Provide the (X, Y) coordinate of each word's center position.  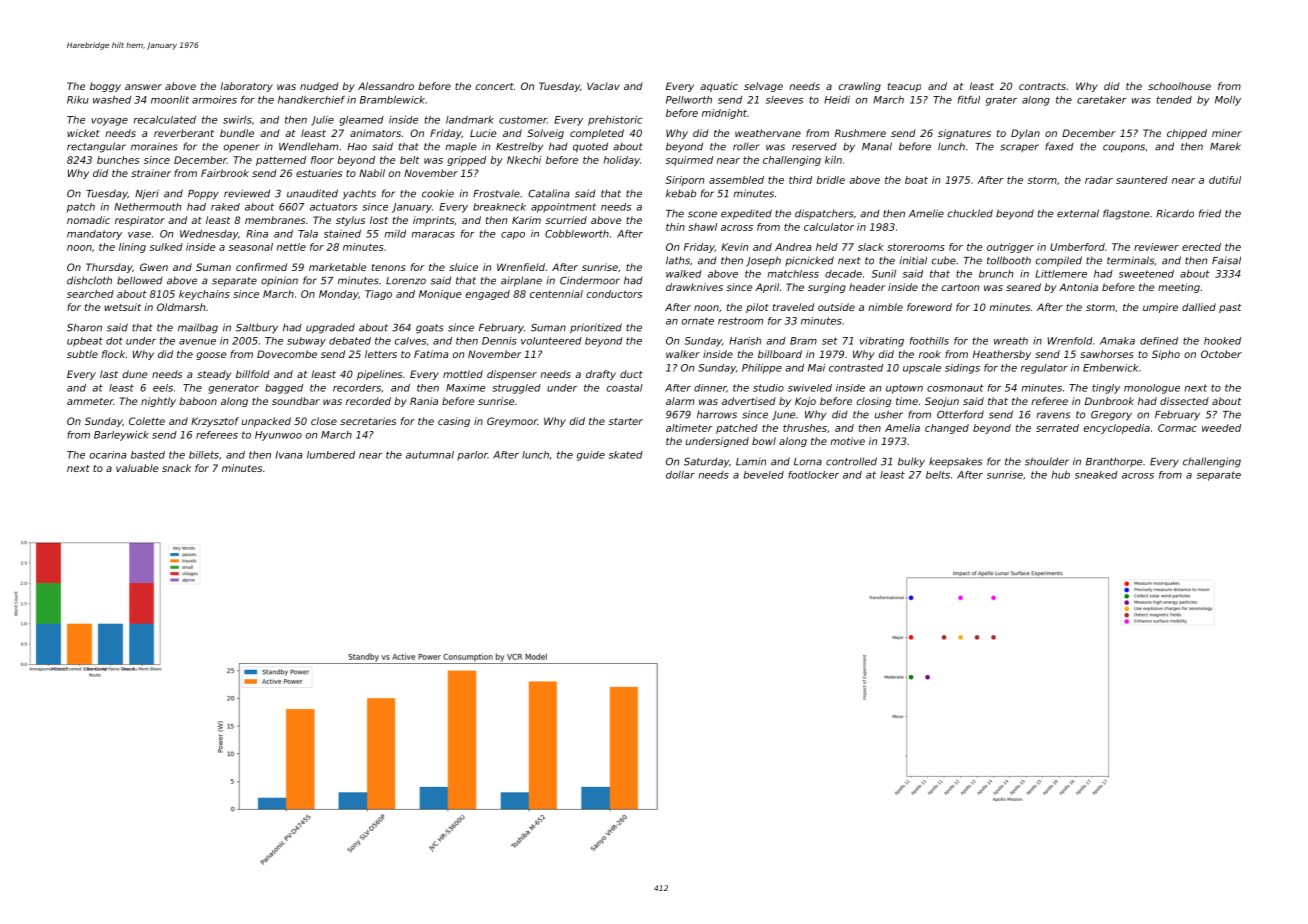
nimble (885, 307)
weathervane (768, 133)
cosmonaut (955, 388)
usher (889, 414)
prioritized (596, 328)
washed (112, 100)
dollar (680, 475)
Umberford (1077, 247)
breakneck (499, 207)
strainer (151, 173)
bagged (284, 389)
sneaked (1096, 475)
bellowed (140, 280)
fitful (969, 100)
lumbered (331, 455)
